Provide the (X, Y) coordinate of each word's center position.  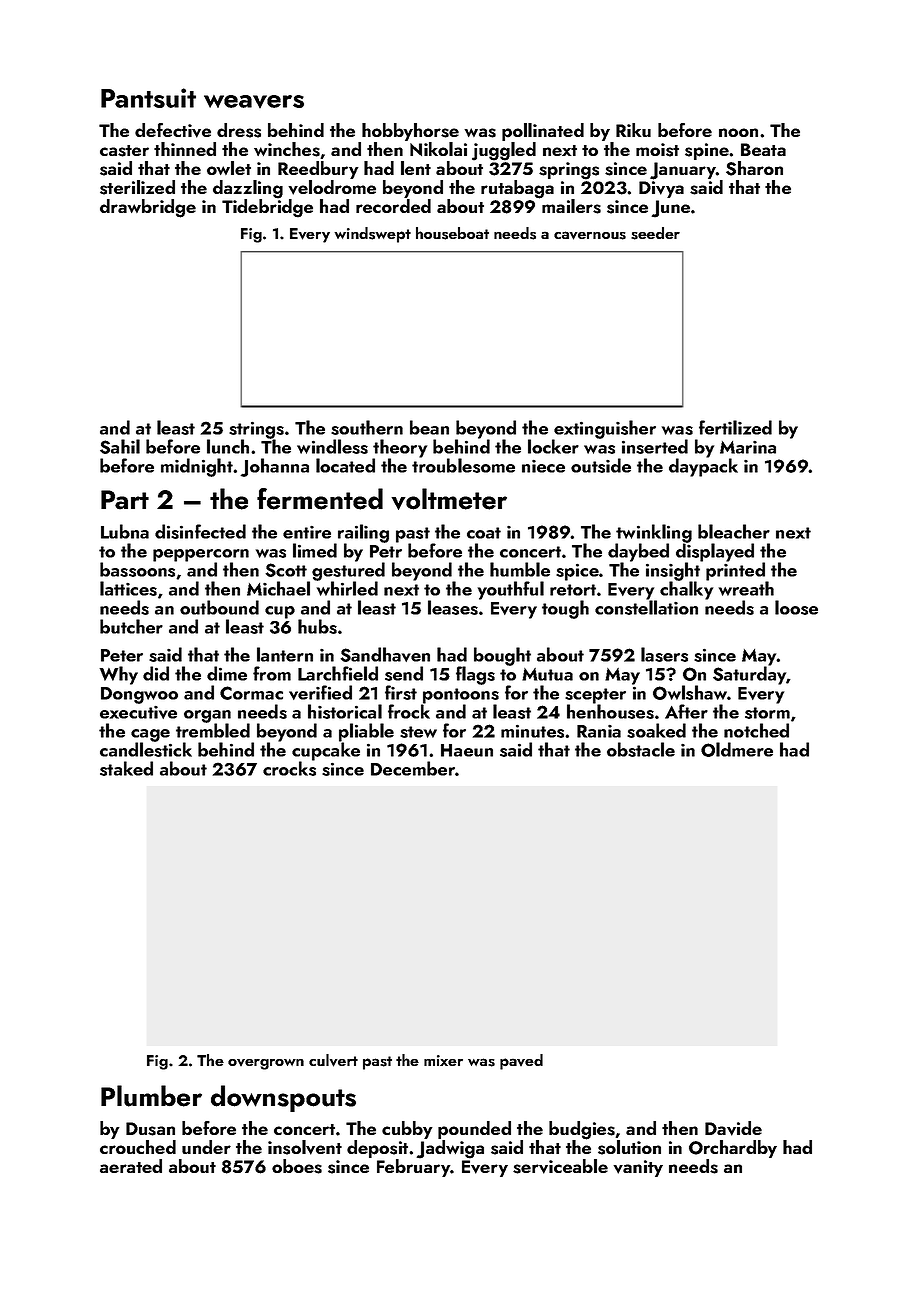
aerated (131, 1166)
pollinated (543, 132)
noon (738, 132)
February (414, 1168)
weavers (254, 102)
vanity (638, 1168)
